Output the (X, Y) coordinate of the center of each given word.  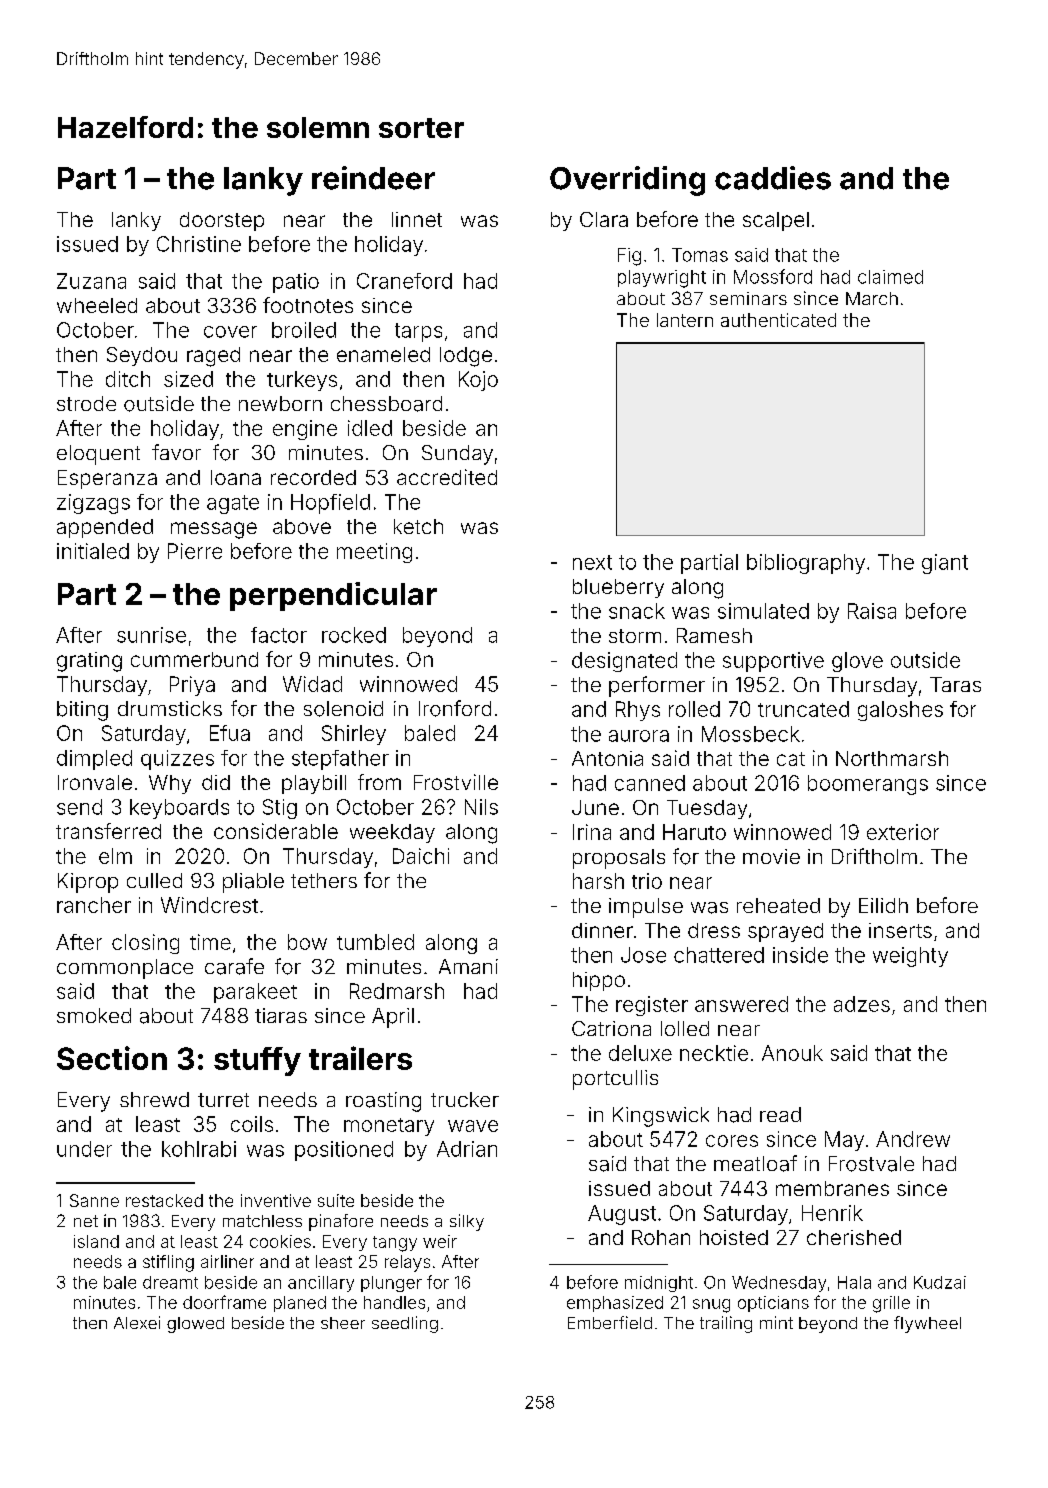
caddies (773, 178)
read (780, 1114)
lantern (685, 320)
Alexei (137, 1322)
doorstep (222, 221)
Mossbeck (751, 734)
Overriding (627, 181)
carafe (234, 966)
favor (176, 452)
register (652, 1006)
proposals (619, 859)
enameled (383, 354)
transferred (108, 831)
